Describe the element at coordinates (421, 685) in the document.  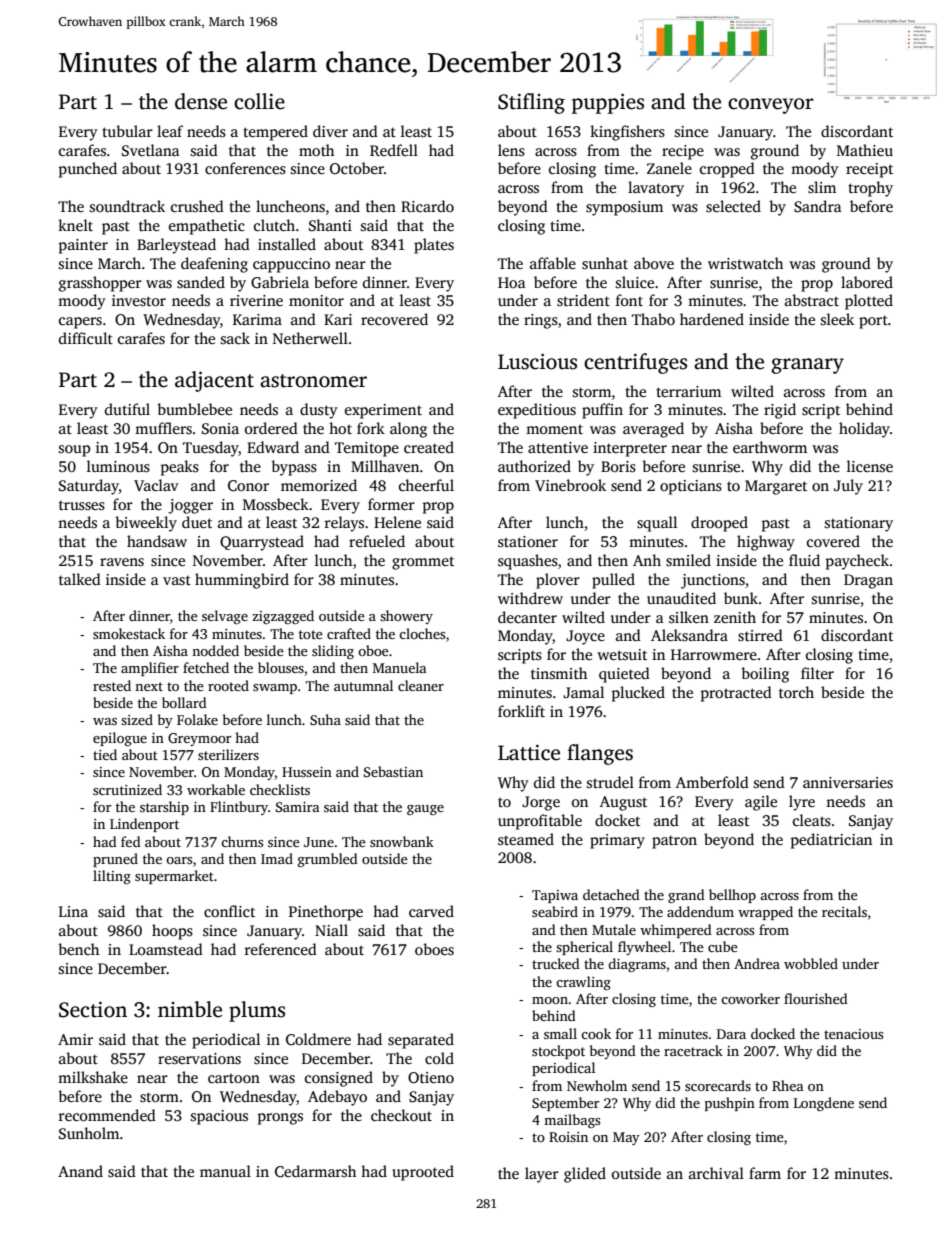
I see `cleaner` at that location.
